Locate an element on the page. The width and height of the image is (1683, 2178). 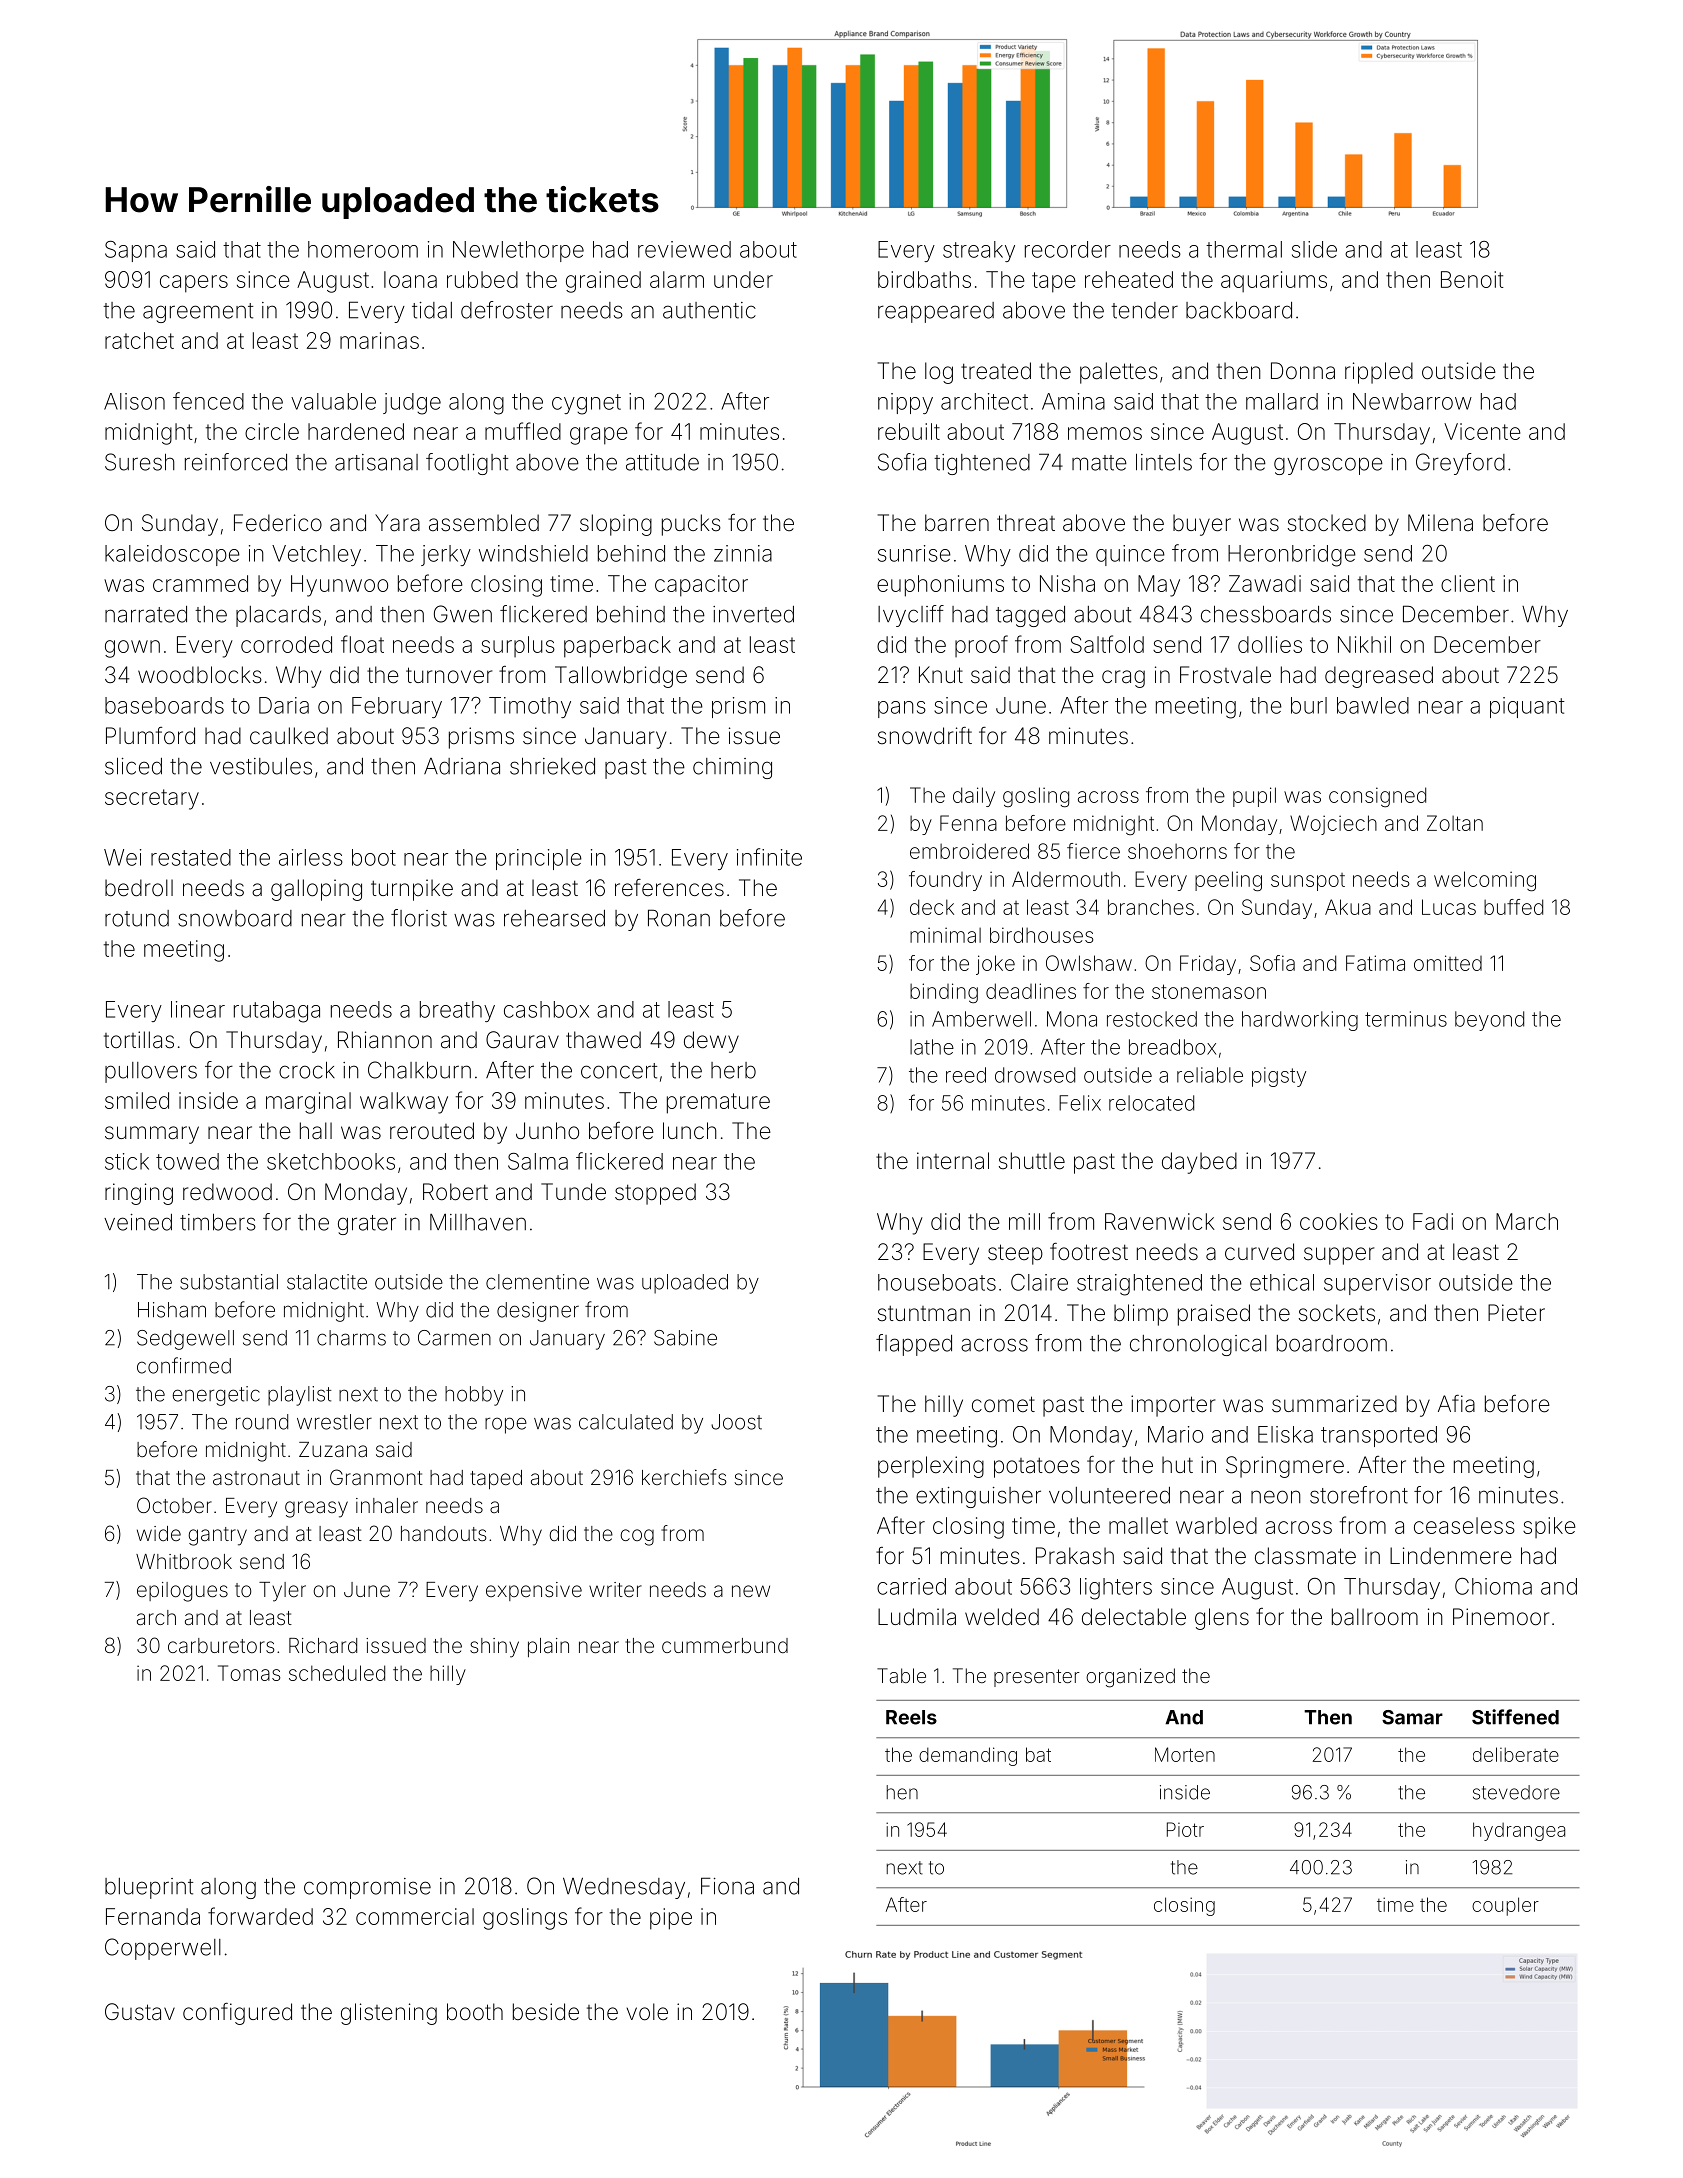
corroded is located at coordinates (286, 644).
